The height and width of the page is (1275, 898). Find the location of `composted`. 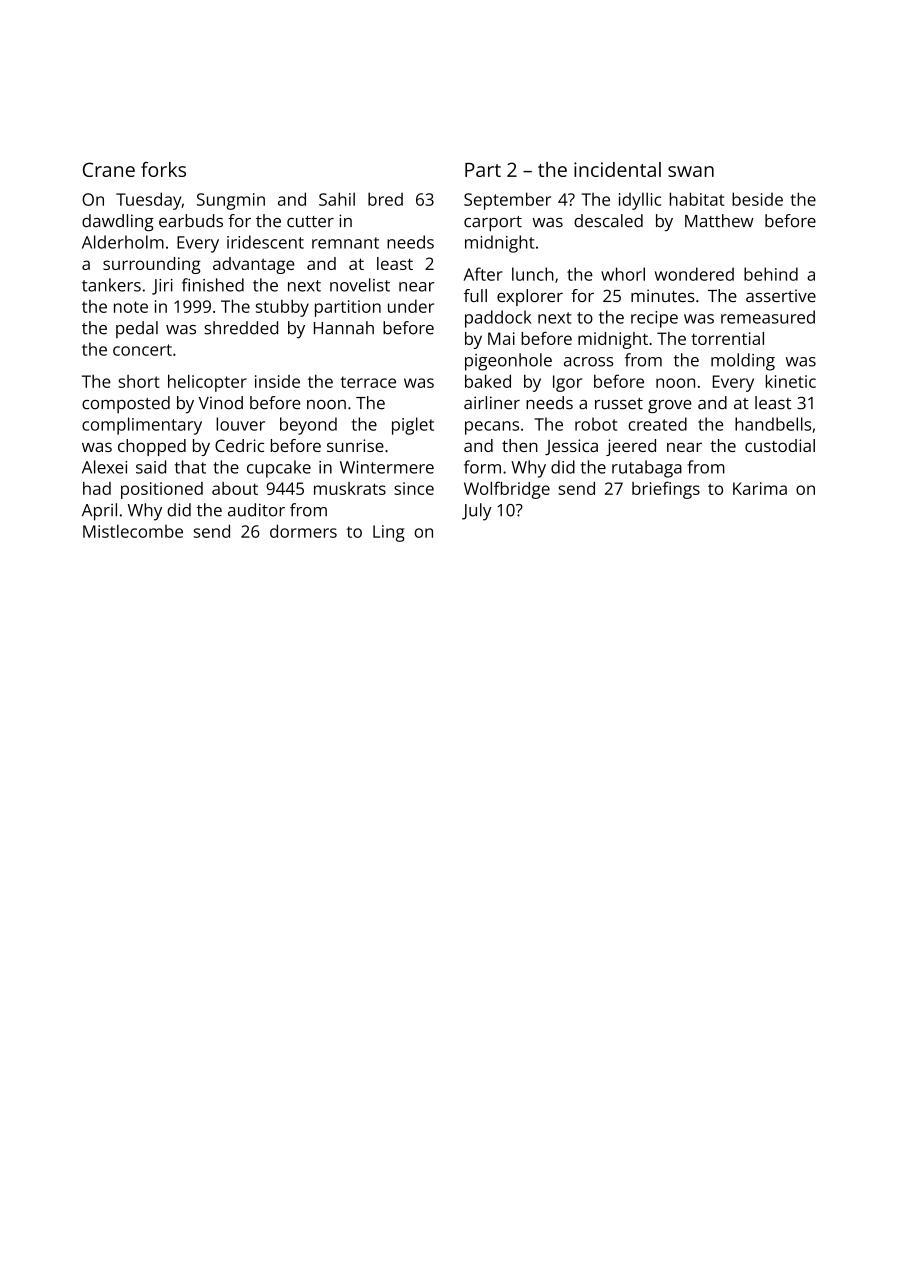

composted is located at coordinates (126, 404).
